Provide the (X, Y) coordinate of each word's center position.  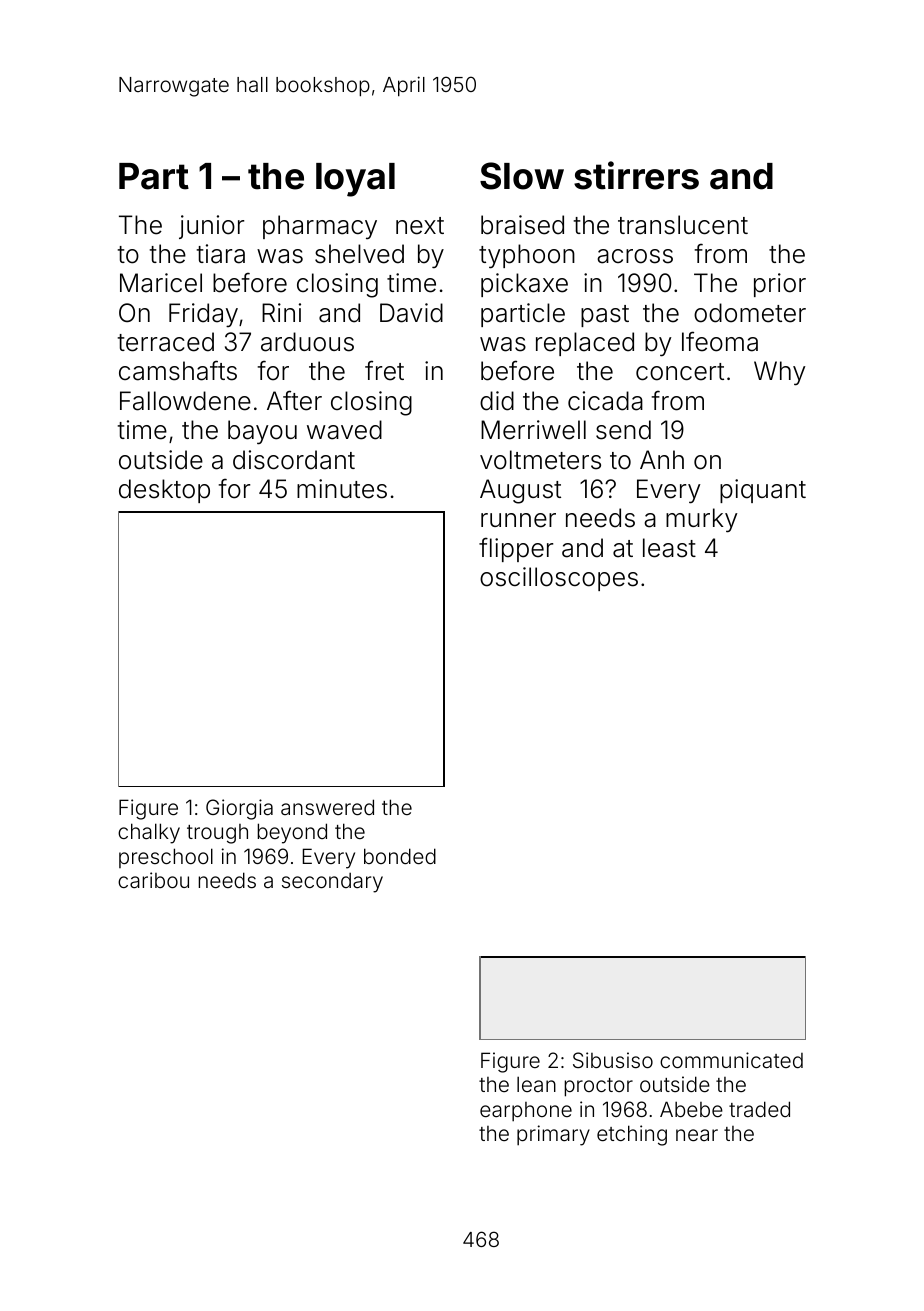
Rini (281, 312)
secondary (332, 883)
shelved (359, 254)
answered (327, 807)
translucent (683, 225)
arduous (307, 342)
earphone (526, 1112)
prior (780, 285)
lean (536, 1084)
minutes (342, 489)
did (497, 401)
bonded (400, 856)
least (669, 548)
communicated (731, 1060)
